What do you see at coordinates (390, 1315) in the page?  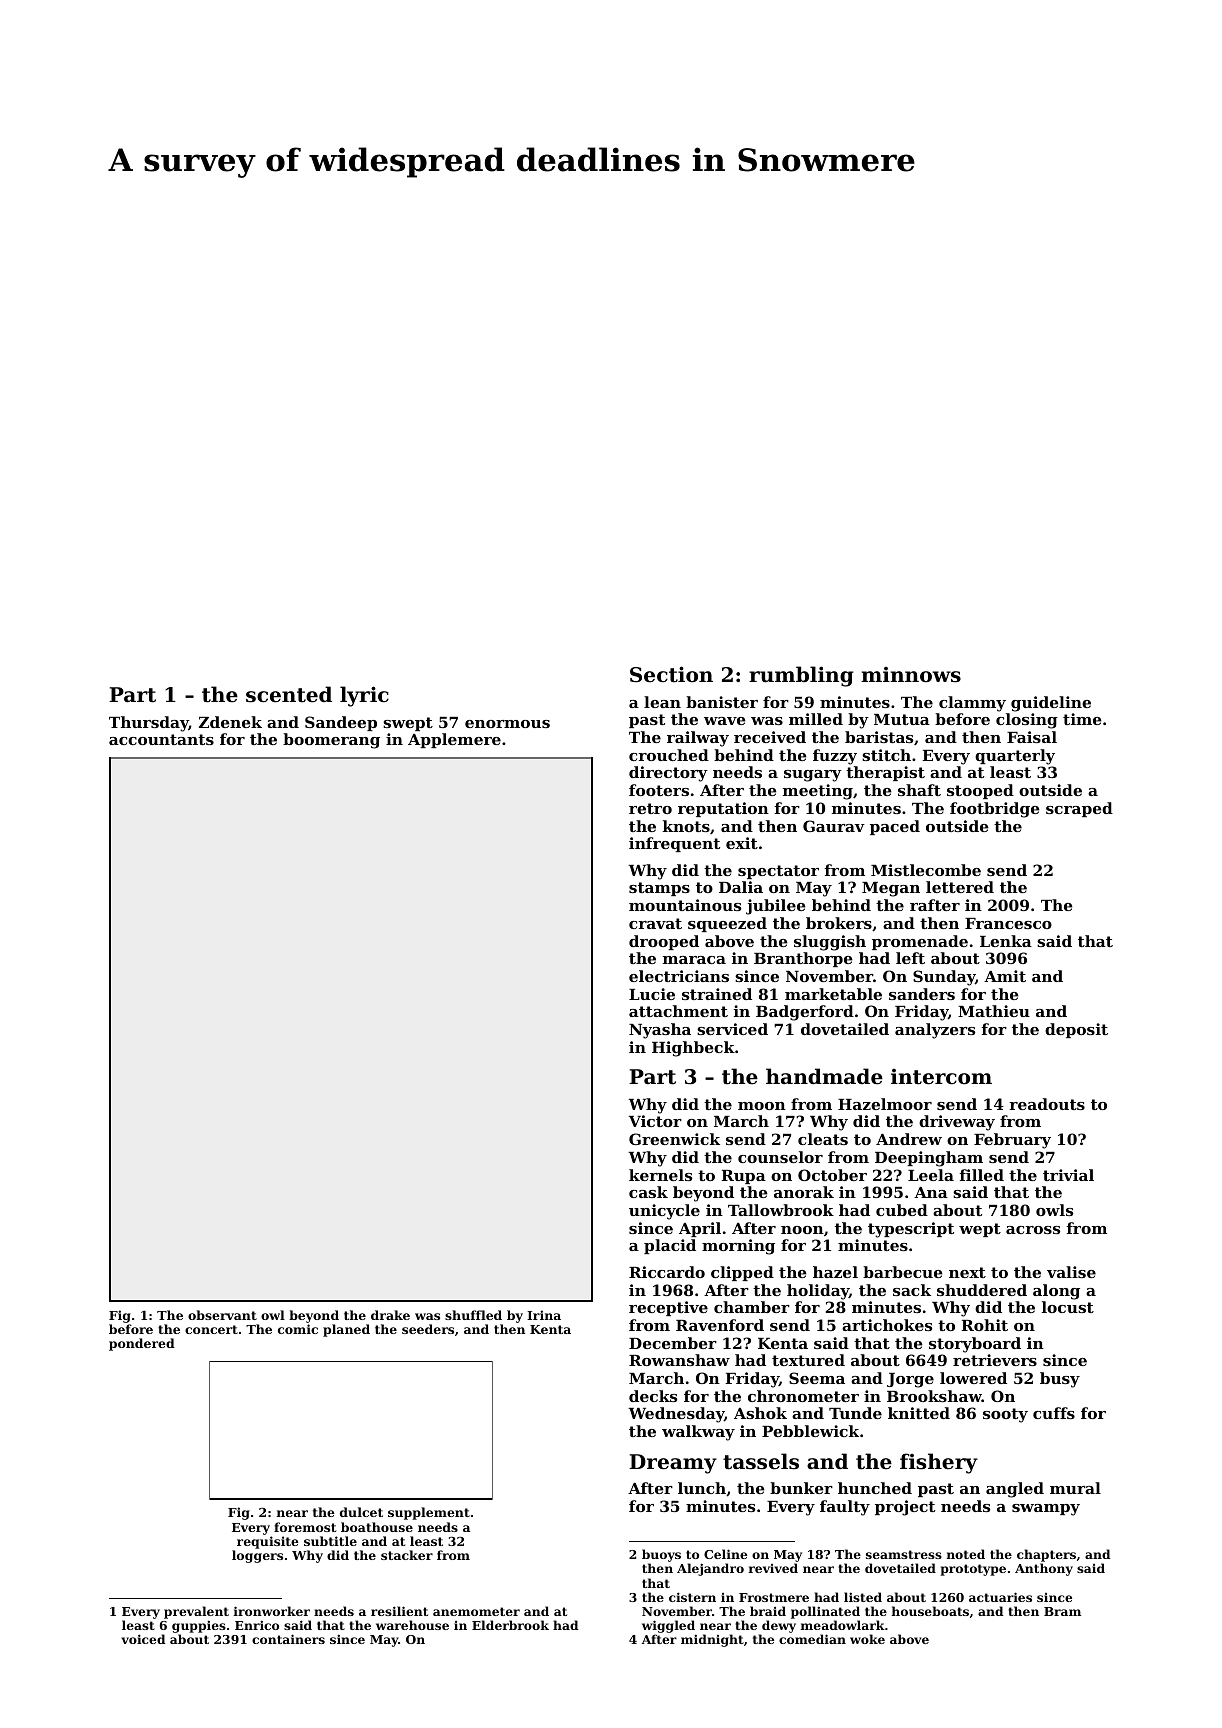 I see `drake` at bounding box center [390, 1315].
